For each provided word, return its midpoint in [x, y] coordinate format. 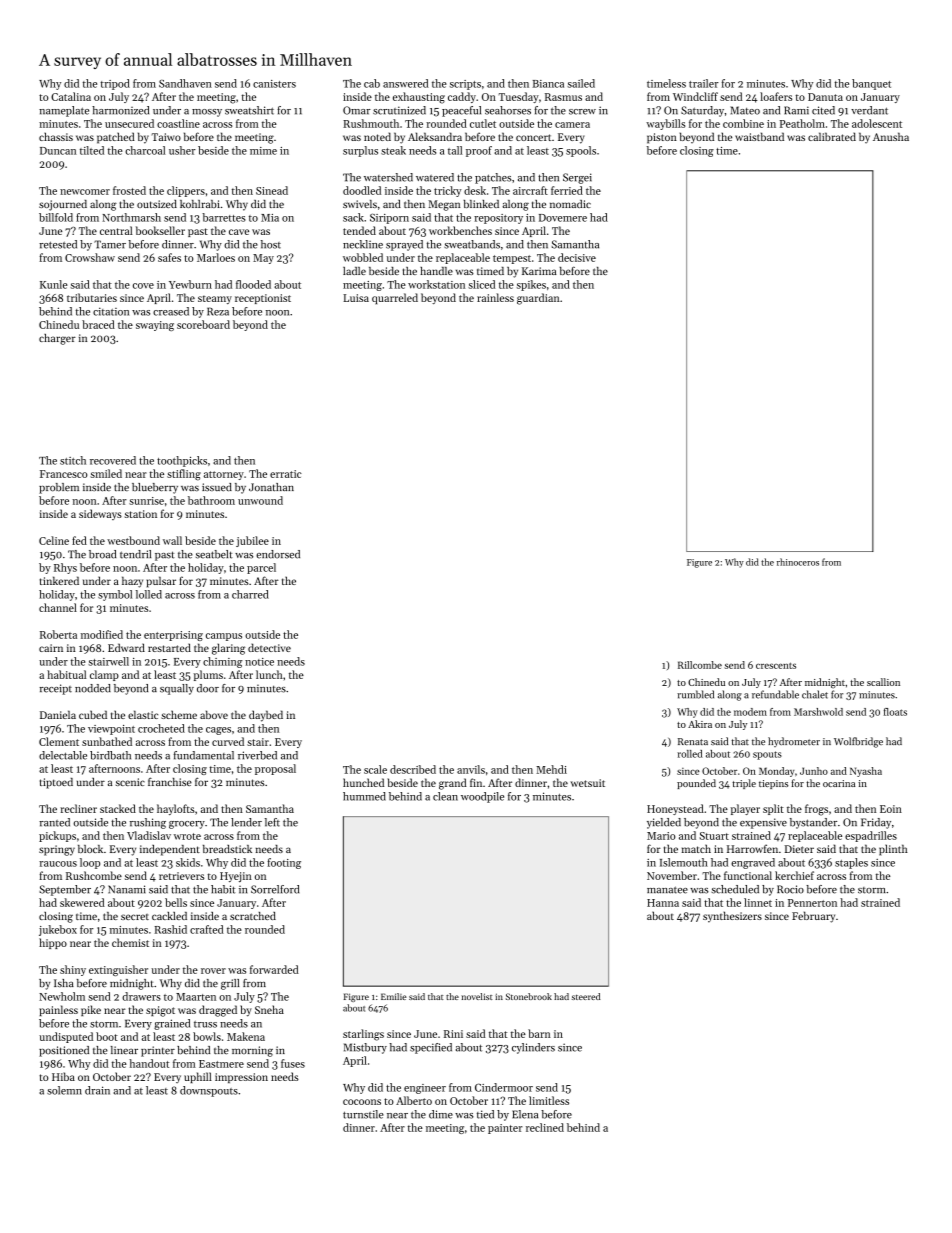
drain [97, 1090]
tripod [115, 84]
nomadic [570, 204]
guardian [538, 299]
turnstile [363, 1114]
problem [59, 488]
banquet [871, 84]
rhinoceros [798, 562]
